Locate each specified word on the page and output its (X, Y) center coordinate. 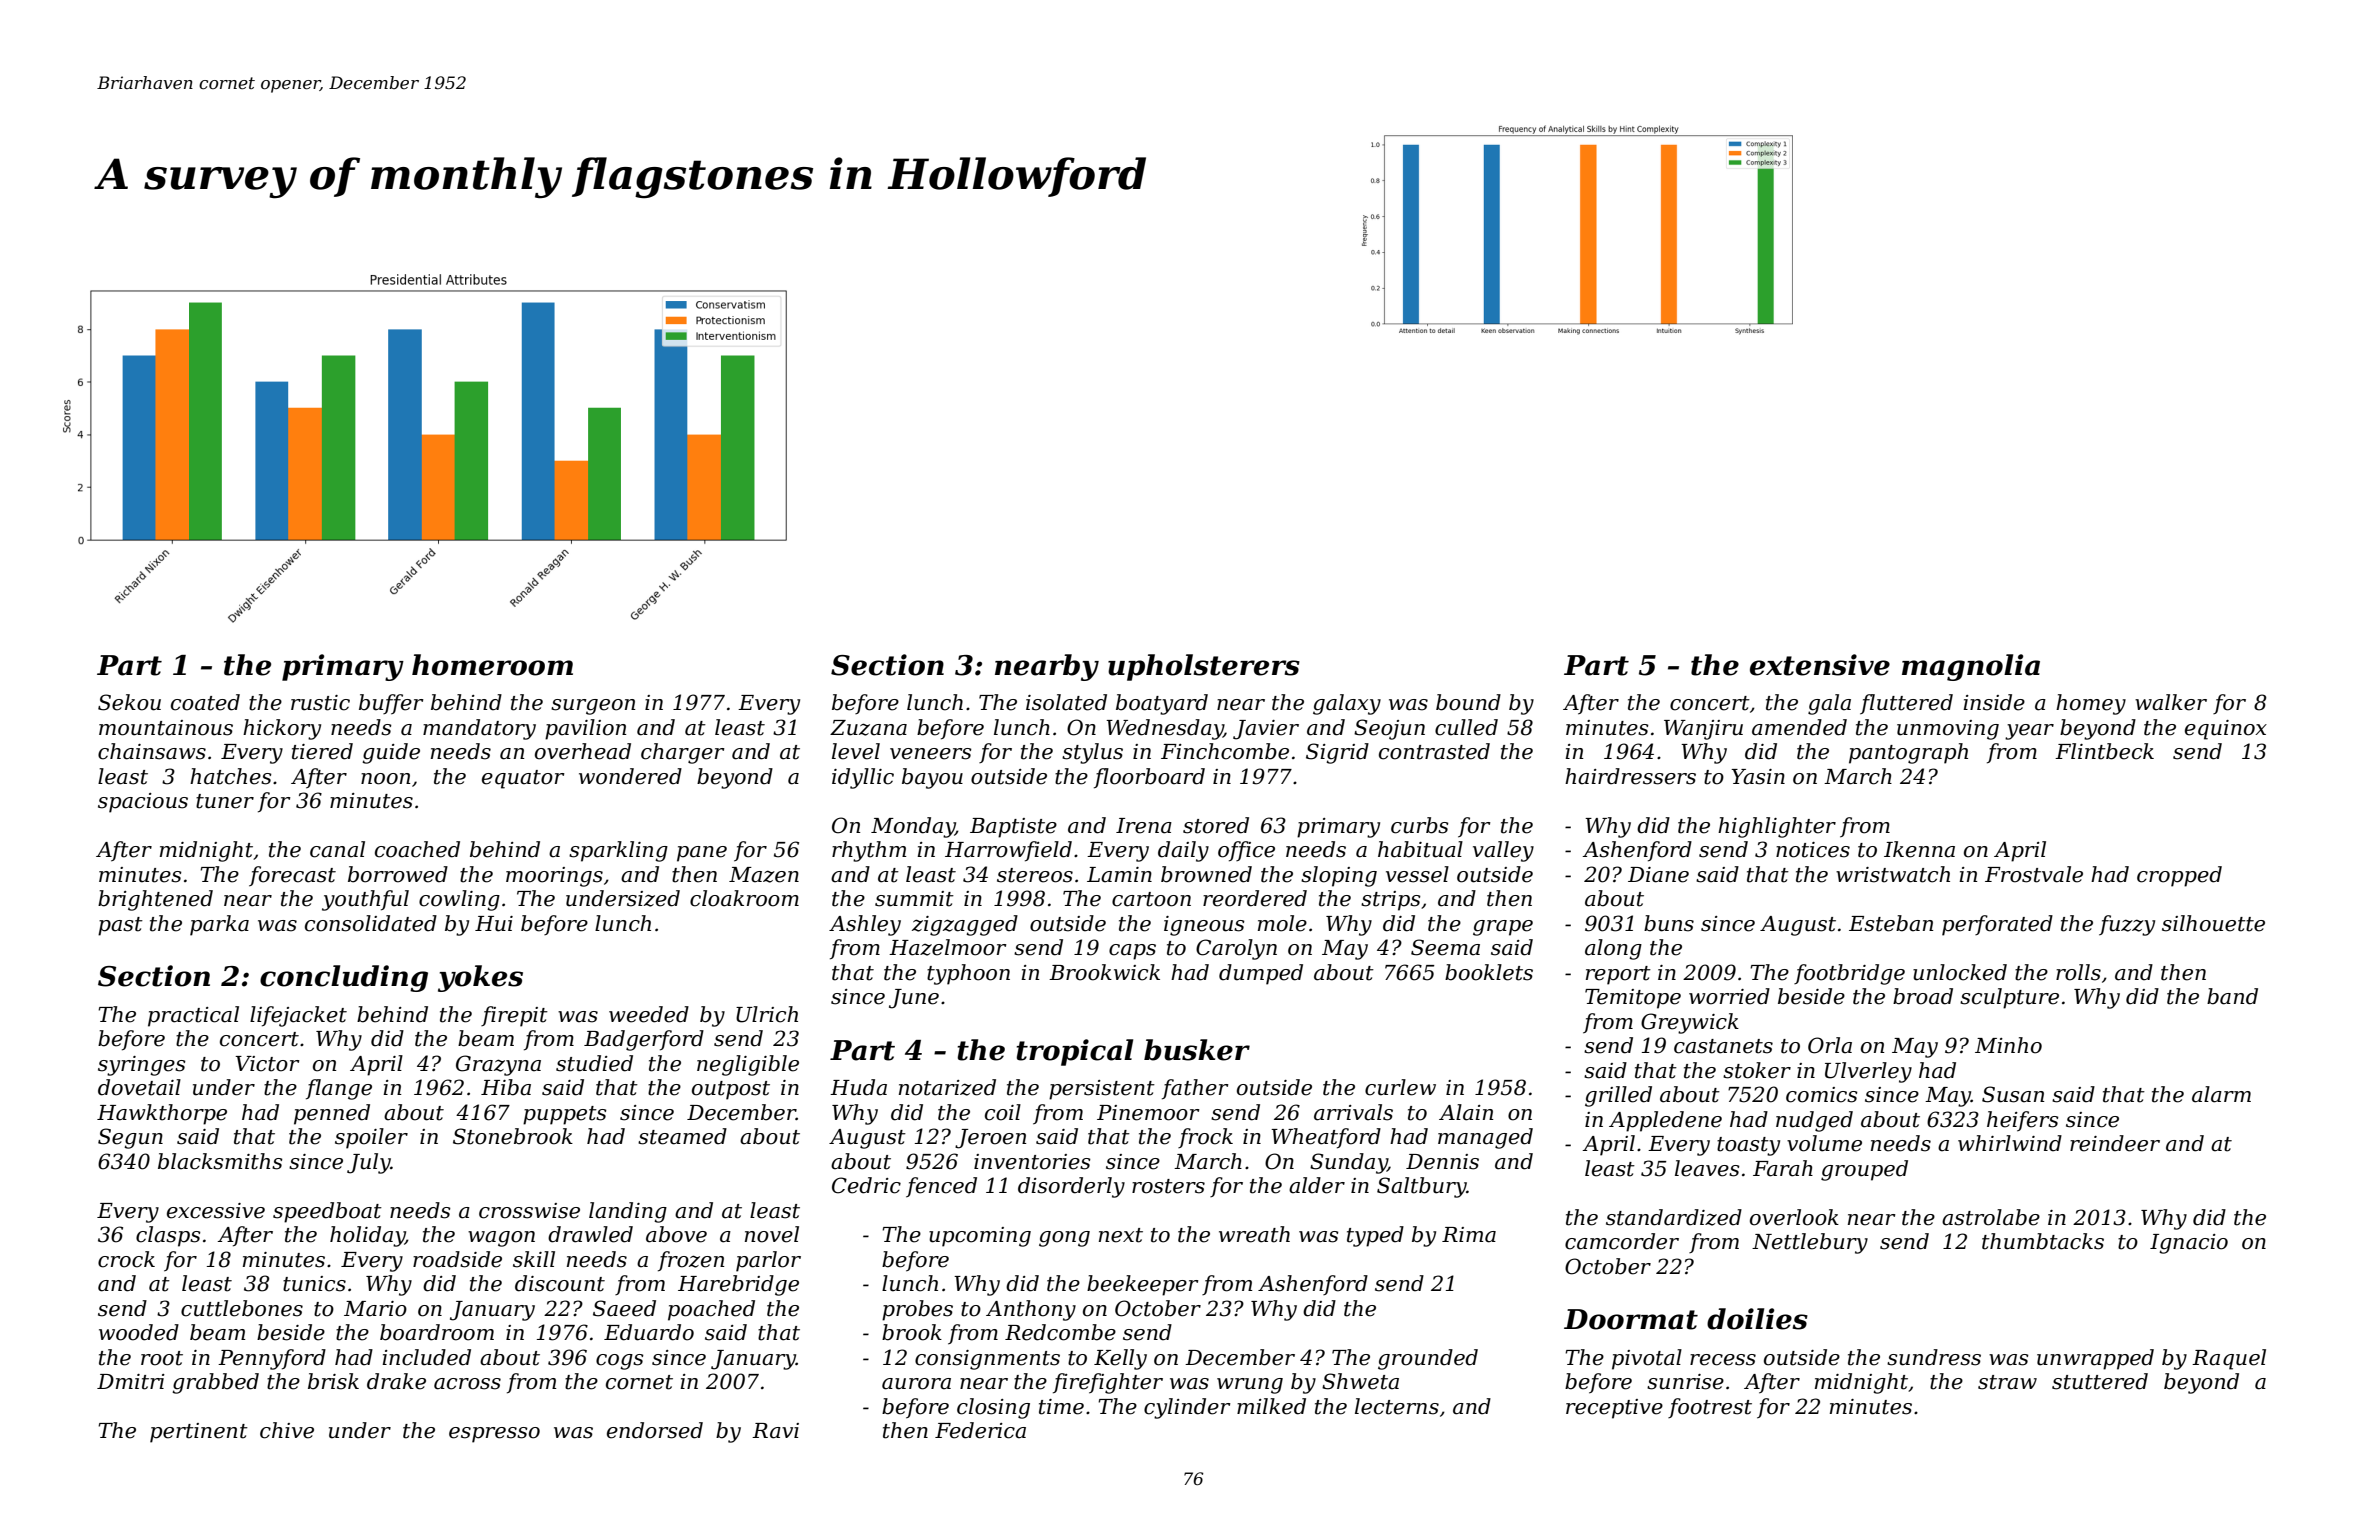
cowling (459, 900)
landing (628, 1212)
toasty (1748, 1146)
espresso (494, 1435)
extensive (1820, 665)
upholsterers (1204, 667)
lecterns (1397, 1406)
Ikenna (1919, 849)
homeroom (492, 665)
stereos (1035, 875)
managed (1485, 1138)
